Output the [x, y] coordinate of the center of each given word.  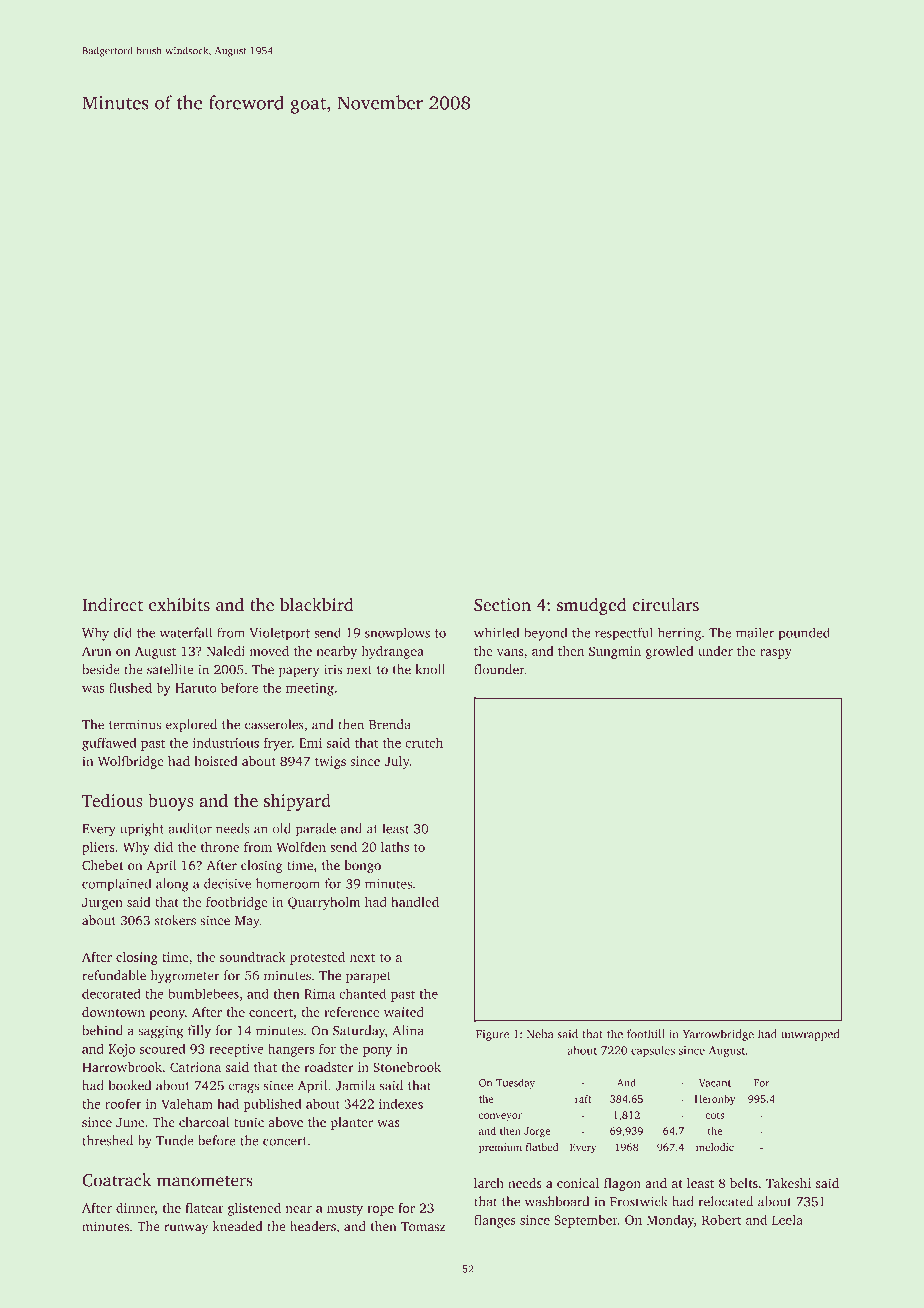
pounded [804, 634]
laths [395, 847]
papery [299, 672]
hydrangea [392, 652]
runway [186, 1229]
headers [313, 1226]
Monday [670, 1221]
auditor [190, 828]
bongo [362, 866]
